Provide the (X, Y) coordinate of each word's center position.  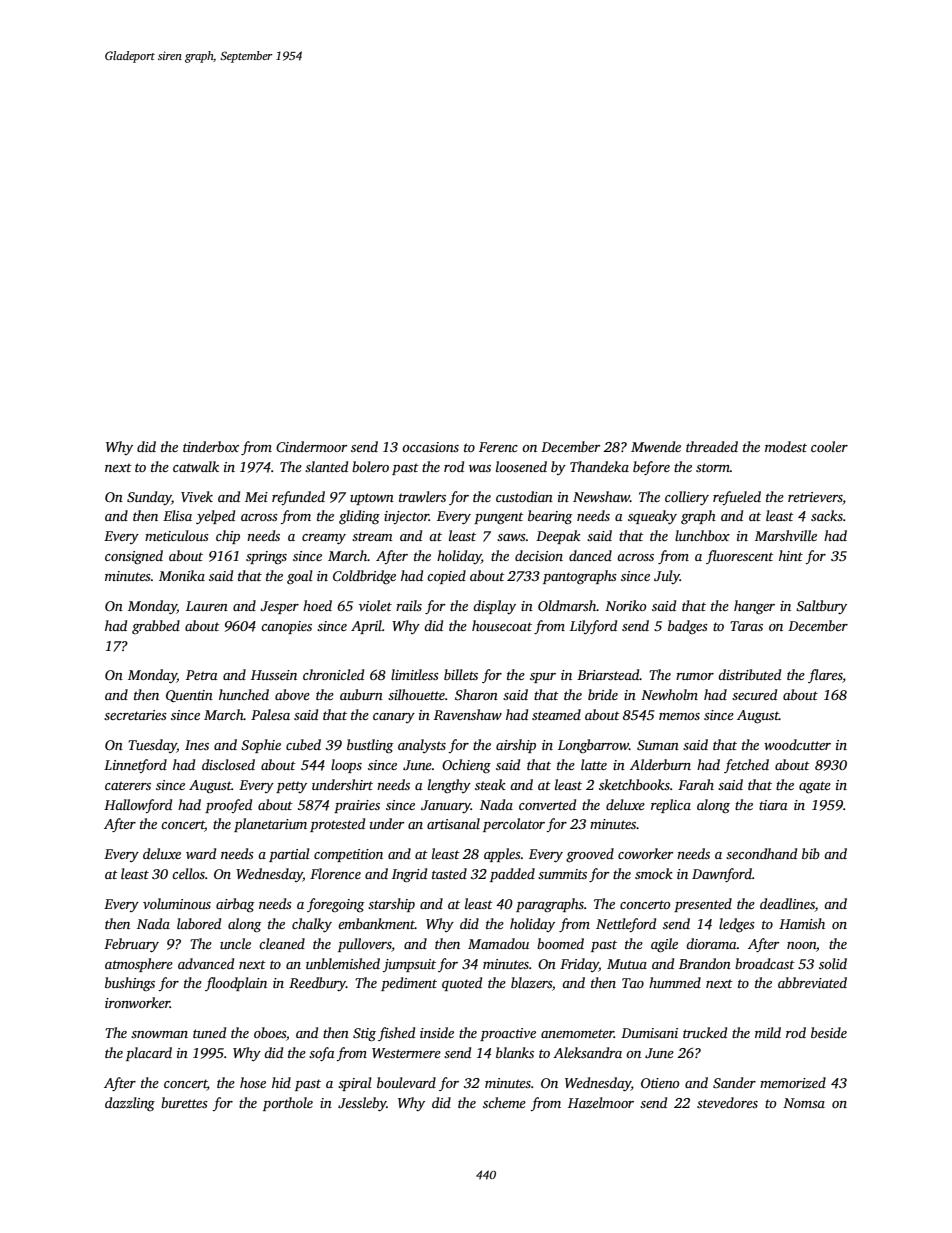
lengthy (449, 786)
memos (679, 716)
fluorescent (740, 557)
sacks (827, 515)
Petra (202, 675)
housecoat (502, 625)
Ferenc (498, 447)
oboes (270, 1032)
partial (289, 855)
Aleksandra (587, 1052)
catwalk (196, 466)
